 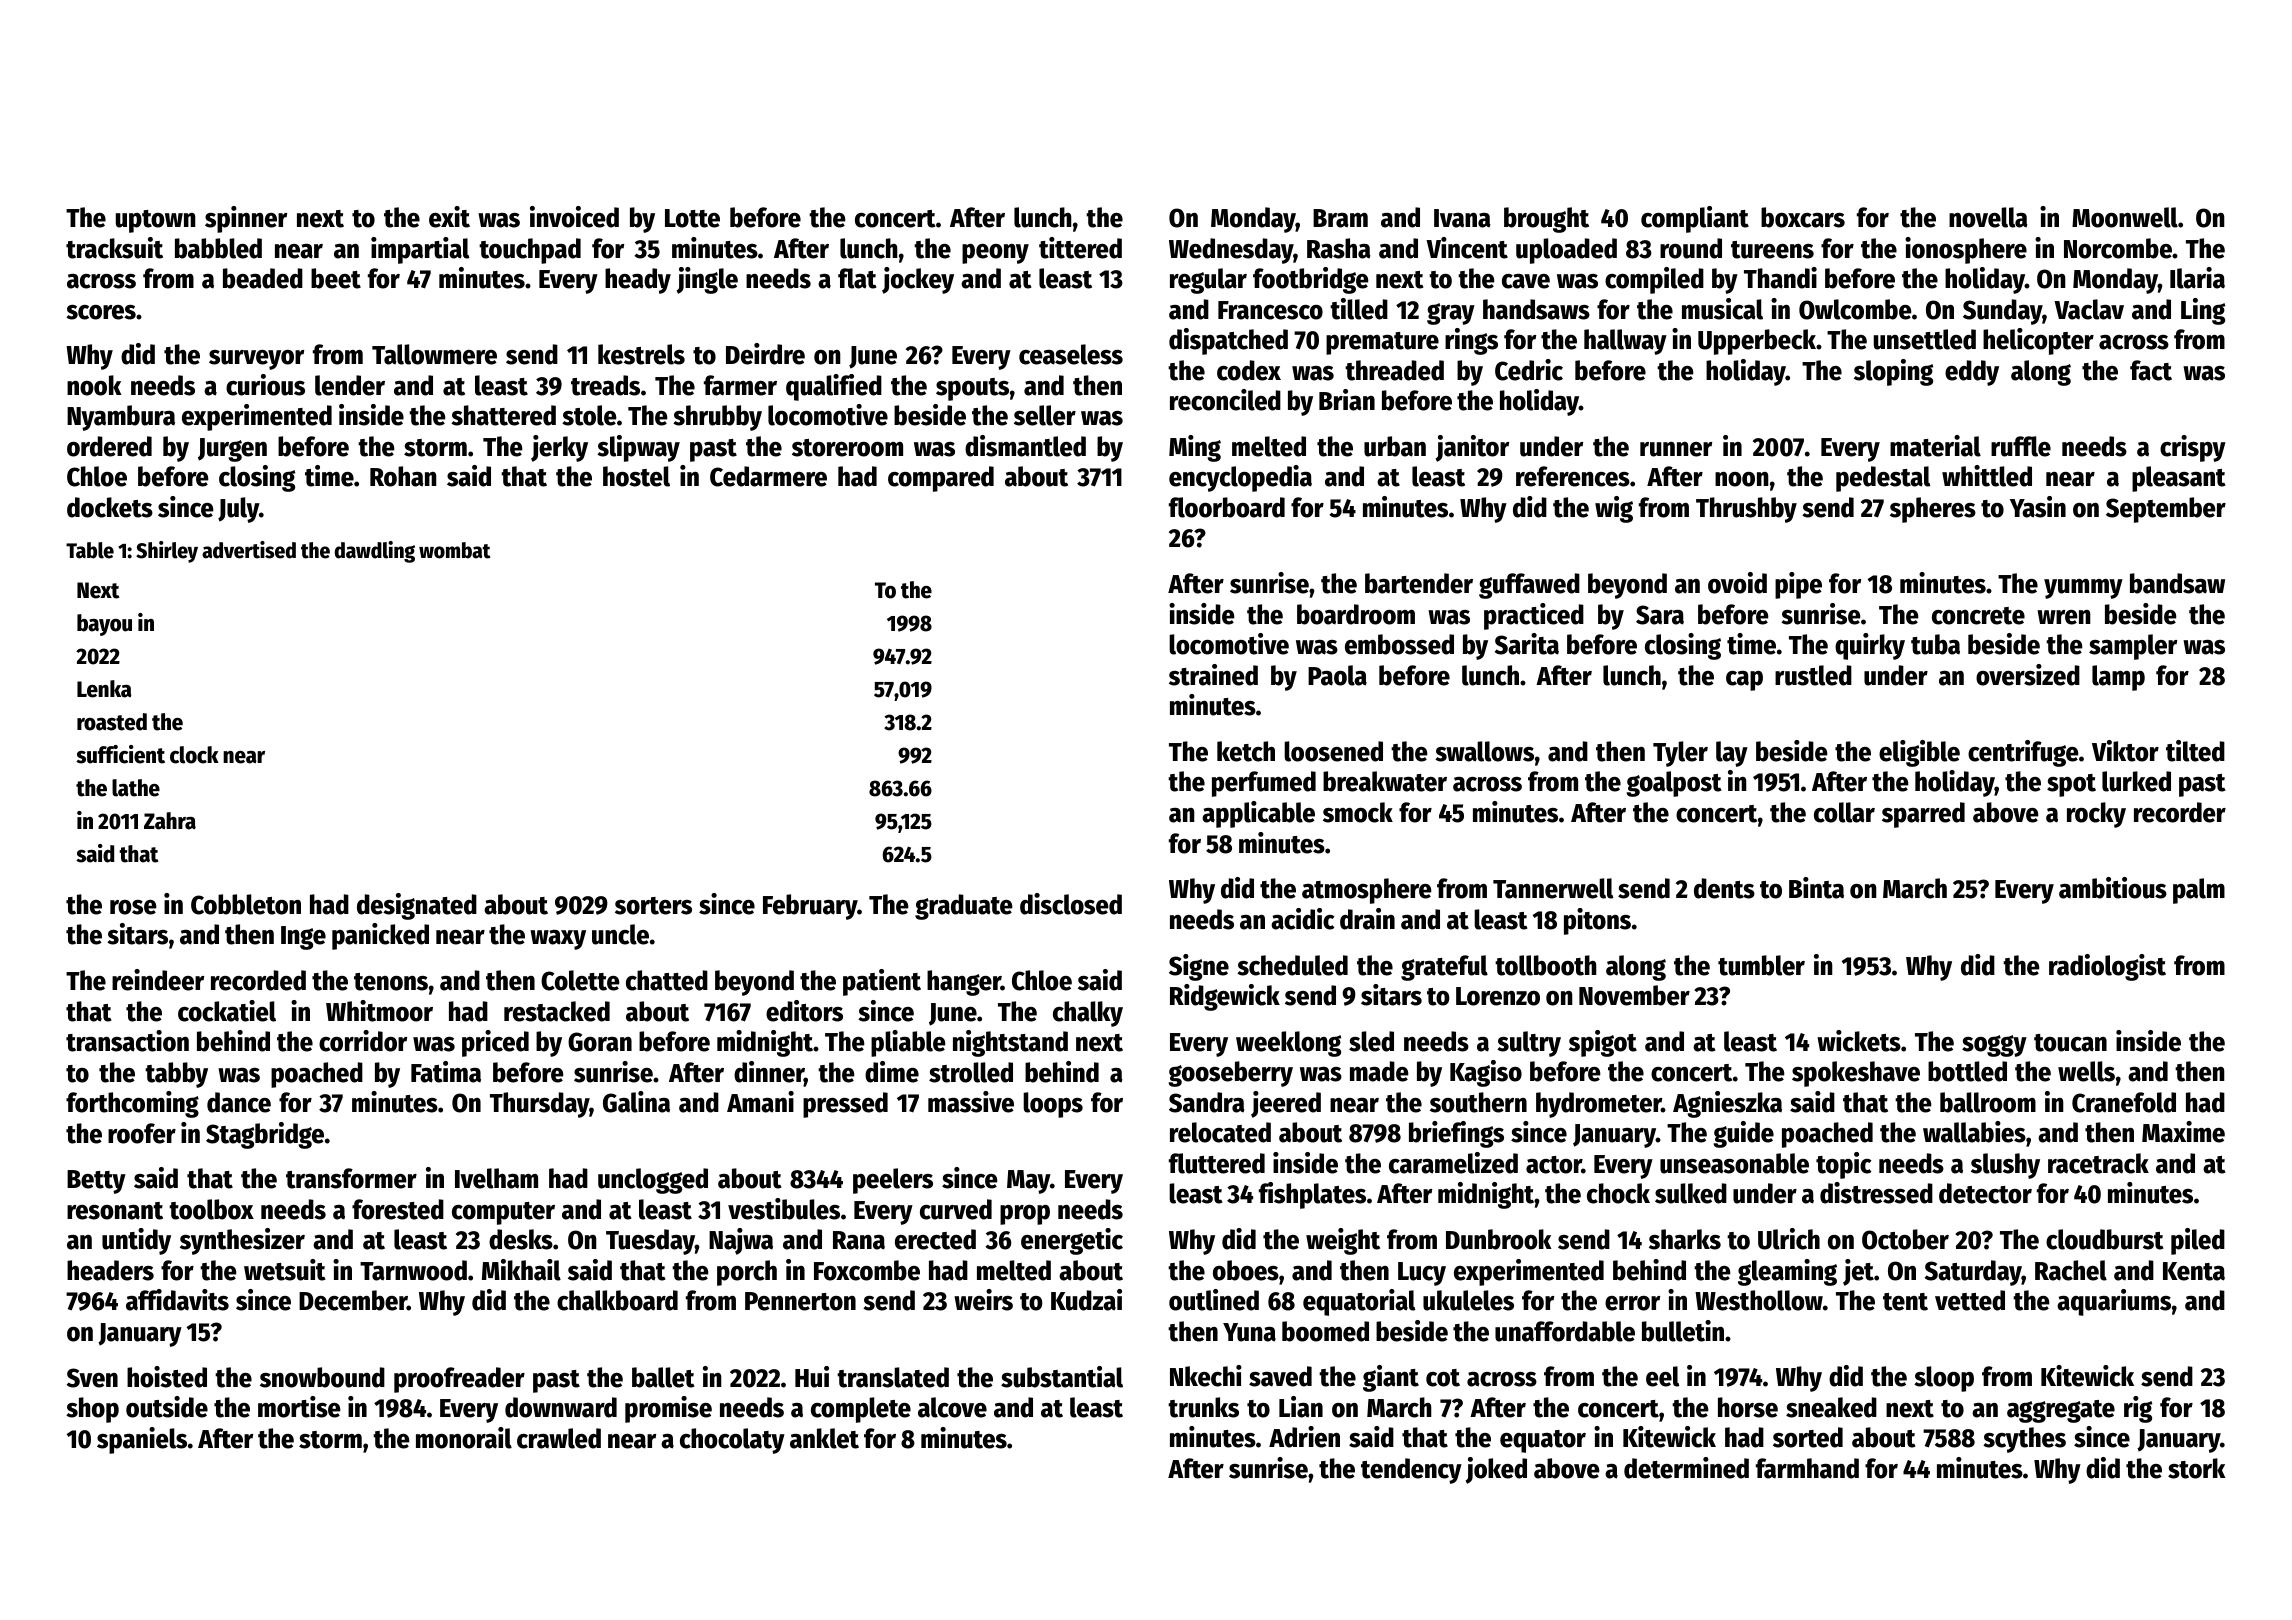 What do you see at coordinates (539, 1105) in the image?
I see `Thursday` at bounding box center [539, 1105].
